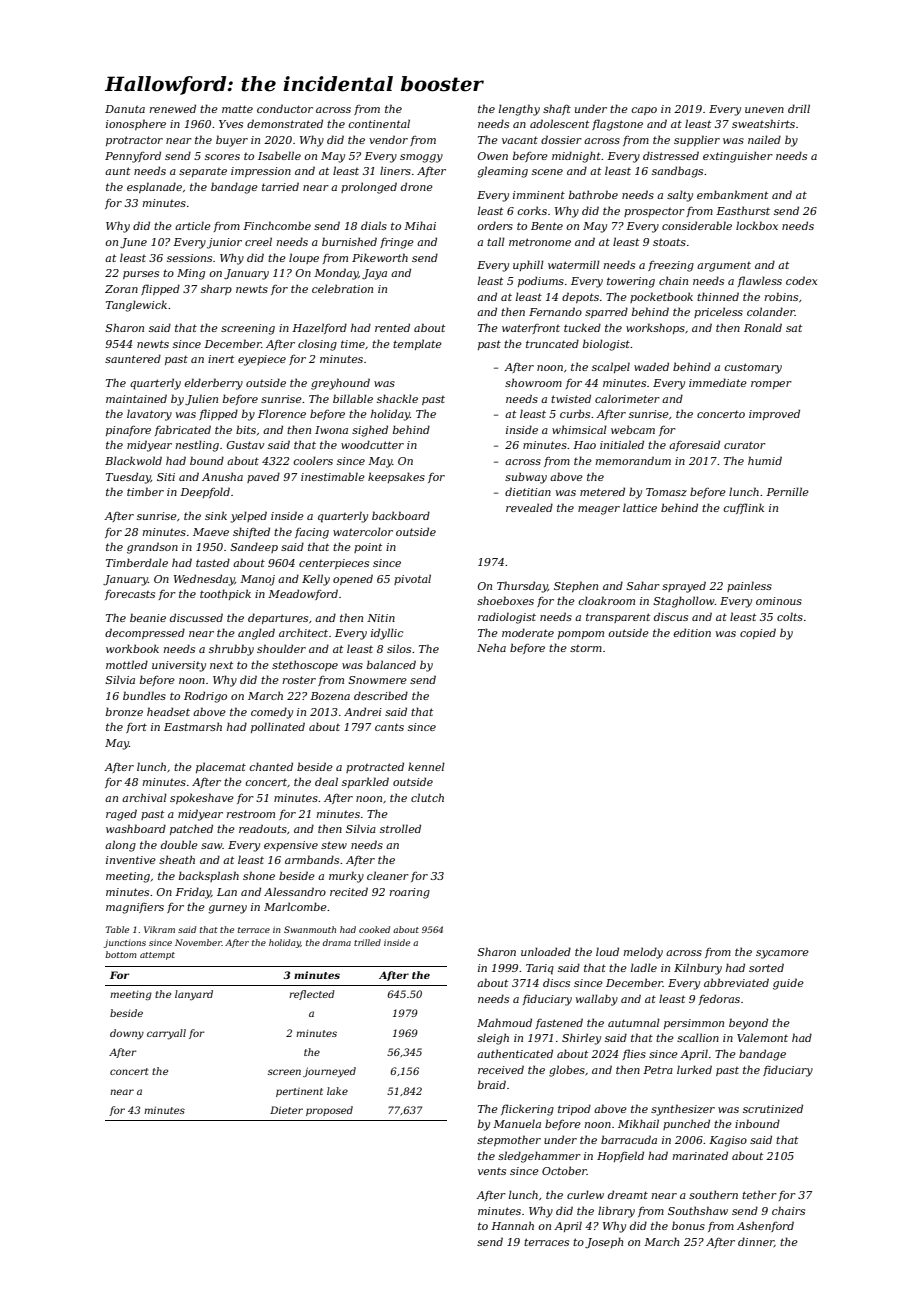 This document has height=1308, width=924. What do you see at coordinates (541, 281) in the document?
I see `podiums` at bounding box center [541, 281].
